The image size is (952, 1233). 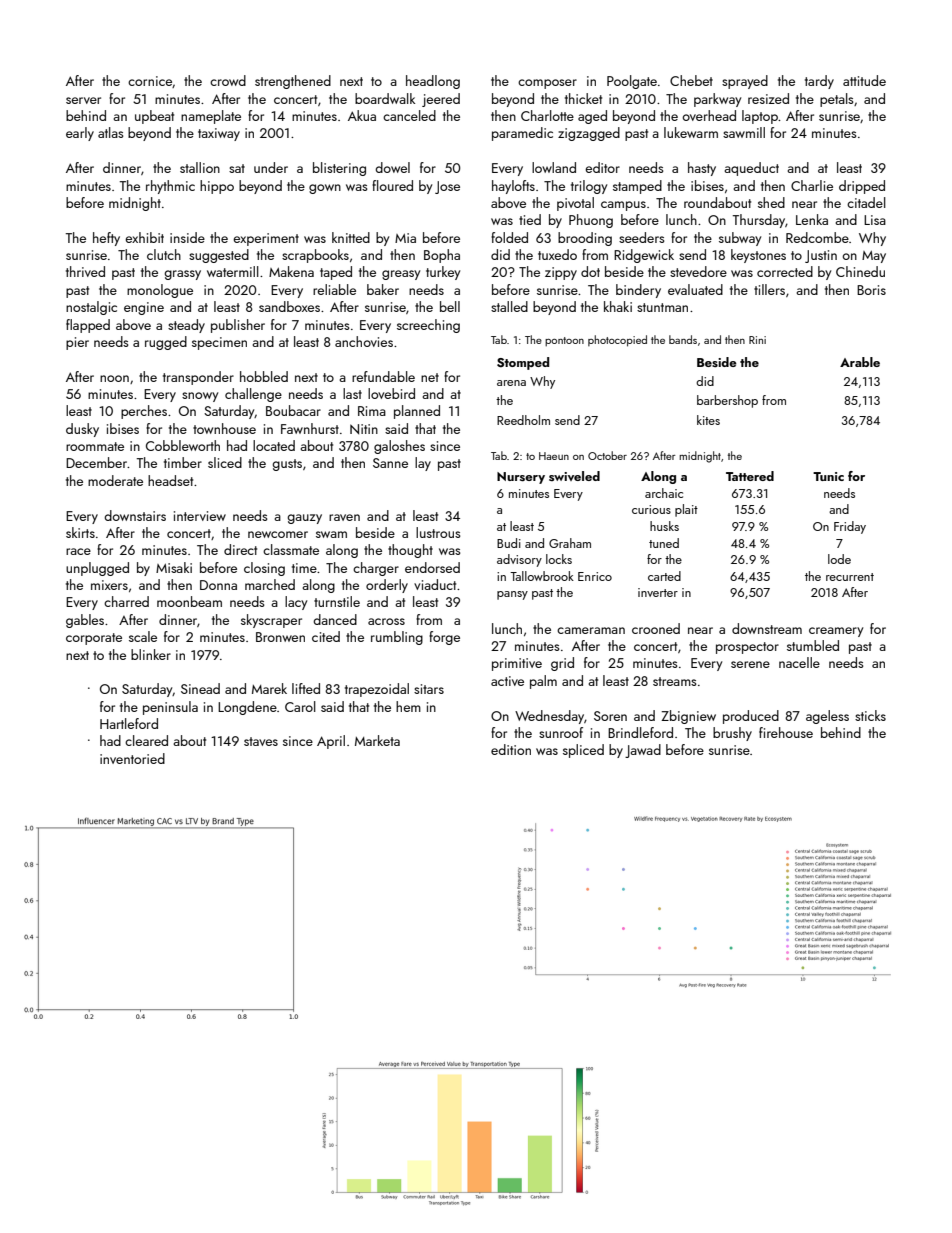 What do you see at coordinates (228, 80) in the page?
I see `crowd` at bounding box center [228, 80].
